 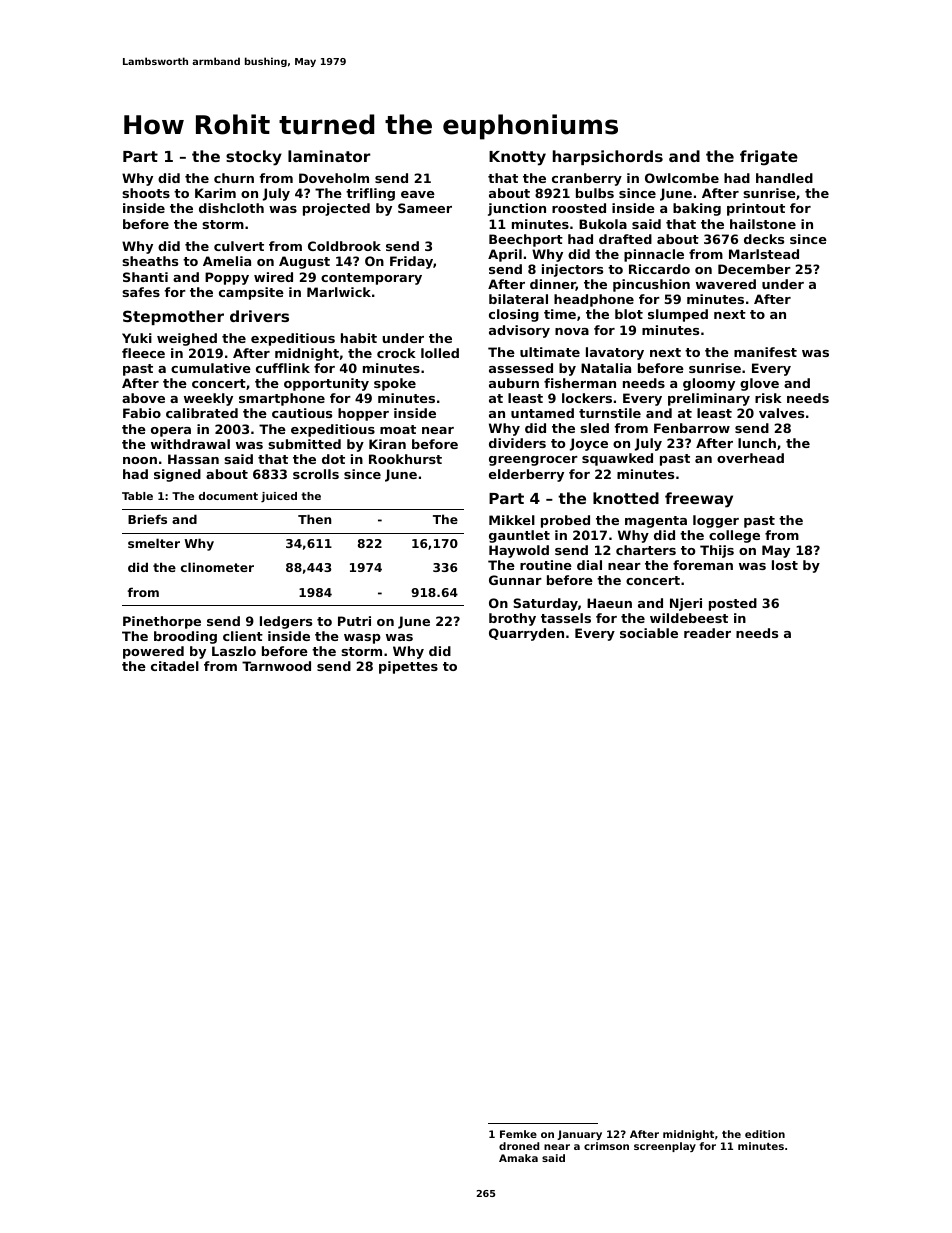 What do you see at coordinates (553, 285) in the screenshot?
I see `dinner` at bounding box center [553, 285].
